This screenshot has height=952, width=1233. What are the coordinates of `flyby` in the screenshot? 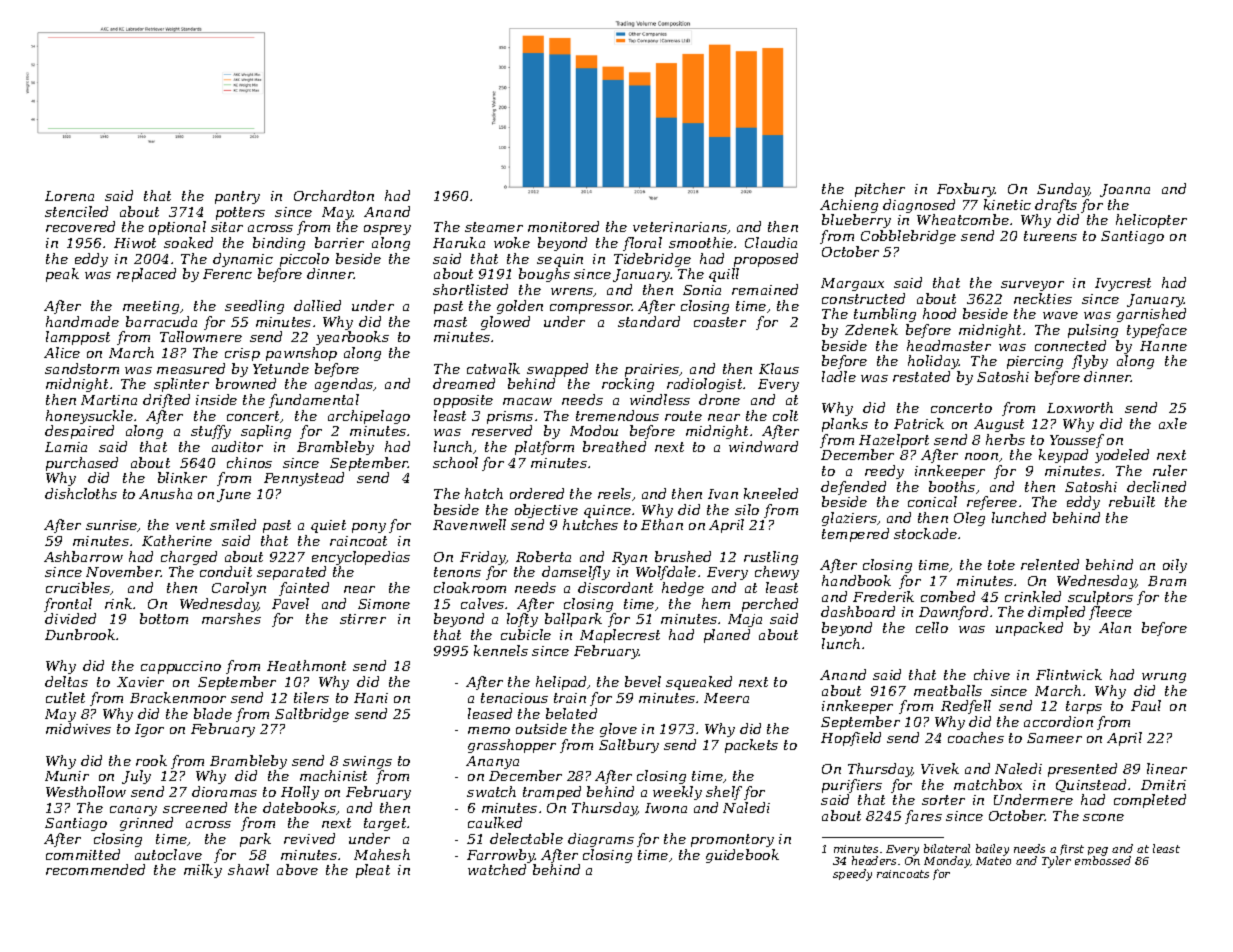 It's located at (1090, 362).
